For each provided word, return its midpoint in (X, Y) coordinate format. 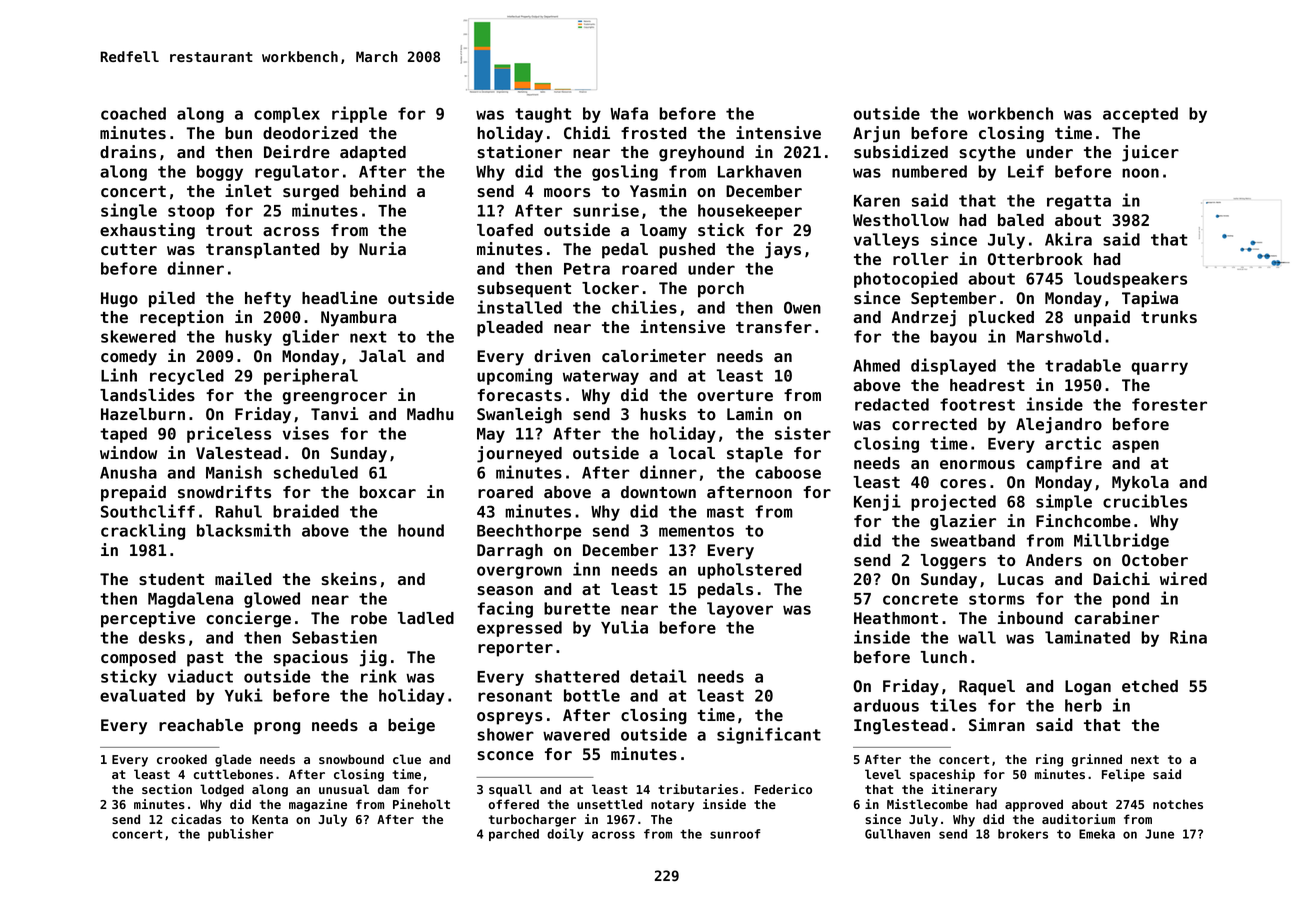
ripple (359, 114)
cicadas (196, 819)
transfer (774, 327)
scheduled (316, 472)
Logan (1088, 688)
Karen (877, 201)
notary (672, 806)
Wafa (629, 113)
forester (1169, 404)
